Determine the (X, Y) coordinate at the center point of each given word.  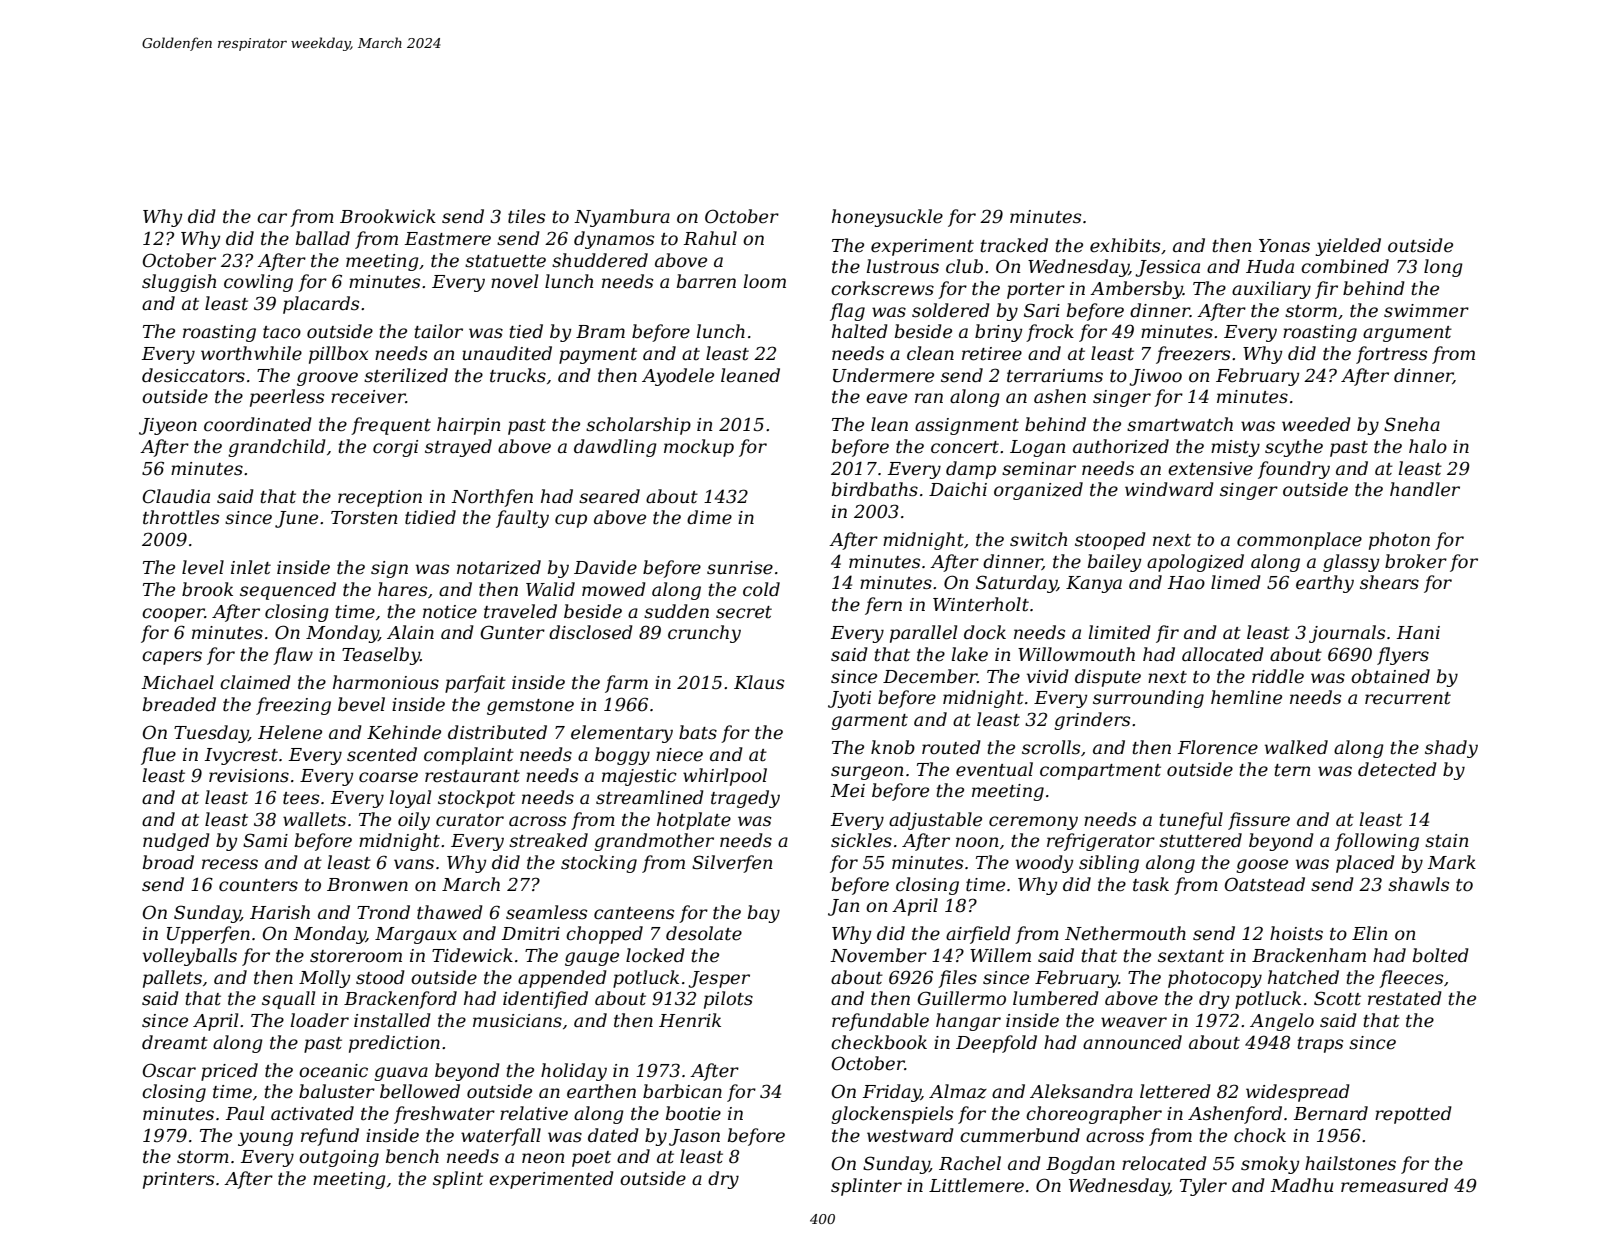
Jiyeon (168, 426)
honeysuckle (887, 218)
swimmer (1426, 311)
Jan (844, 907)
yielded (1348, 247)
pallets (172, 979)
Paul (245, 1113)
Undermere (883, 375)
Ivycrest (241, 756)
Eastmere (448, 239)
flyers (1403, 656)
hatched (1303, 977)
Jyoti (849, 699)
